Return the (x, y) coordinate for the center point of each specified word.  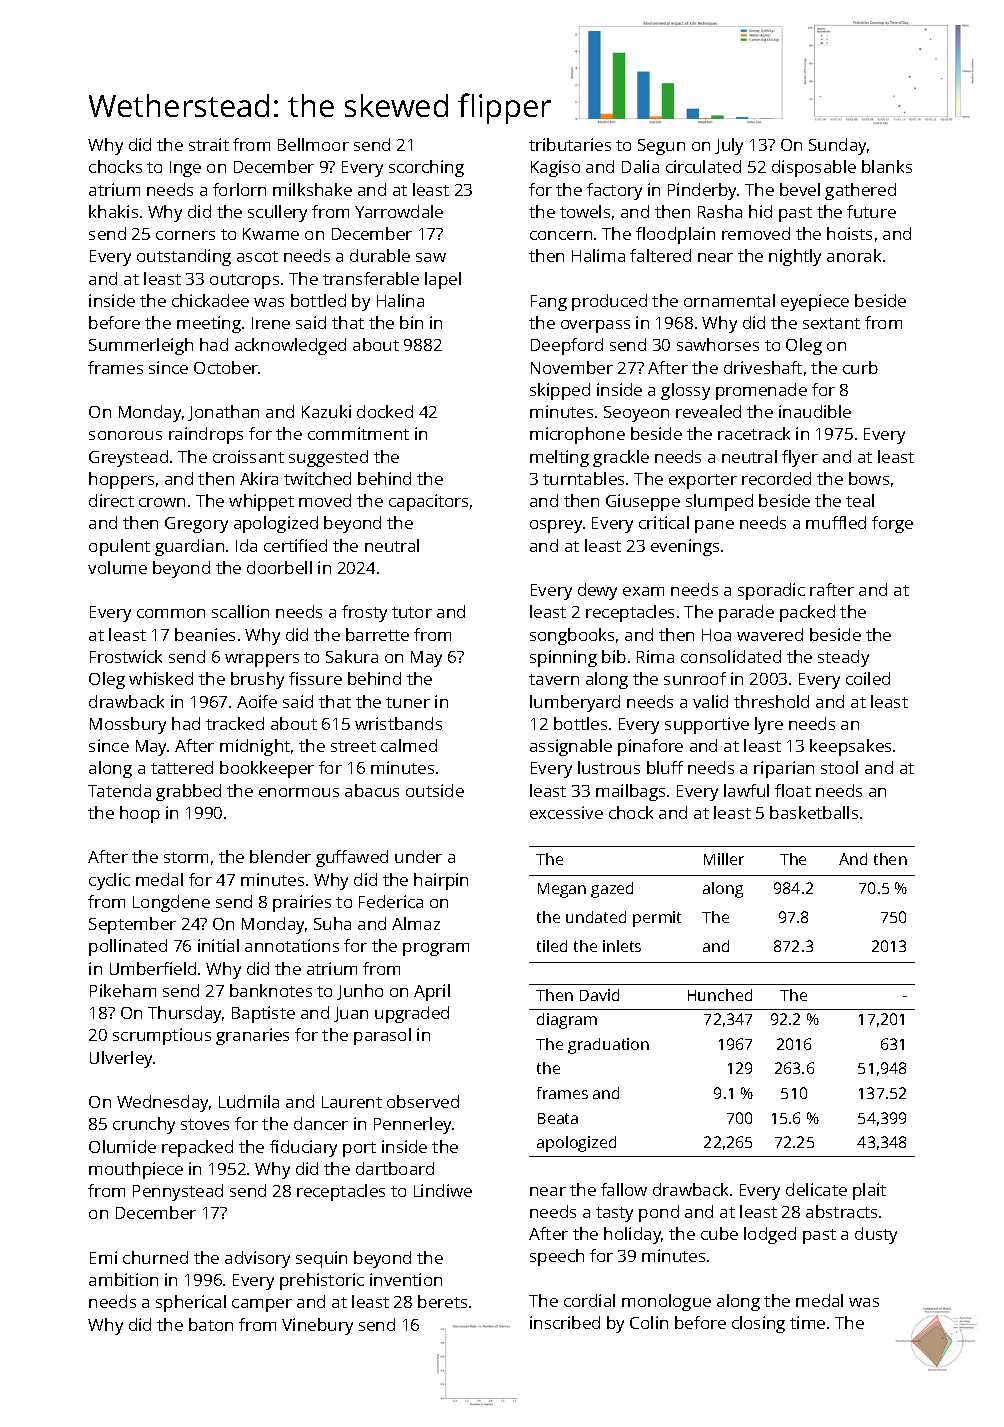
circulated (703, 166)
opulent (119, 547)
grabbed (188, 792)
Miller (724, 859)
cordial (589, 1300)
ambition (123, 1279)
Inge (185, 169)
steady (843, 658)
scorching (426, 168)
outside (435, 790)
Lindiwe (443, 1190)
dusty (876, 1235)
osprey (556, 526)
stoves (205, 1124)
